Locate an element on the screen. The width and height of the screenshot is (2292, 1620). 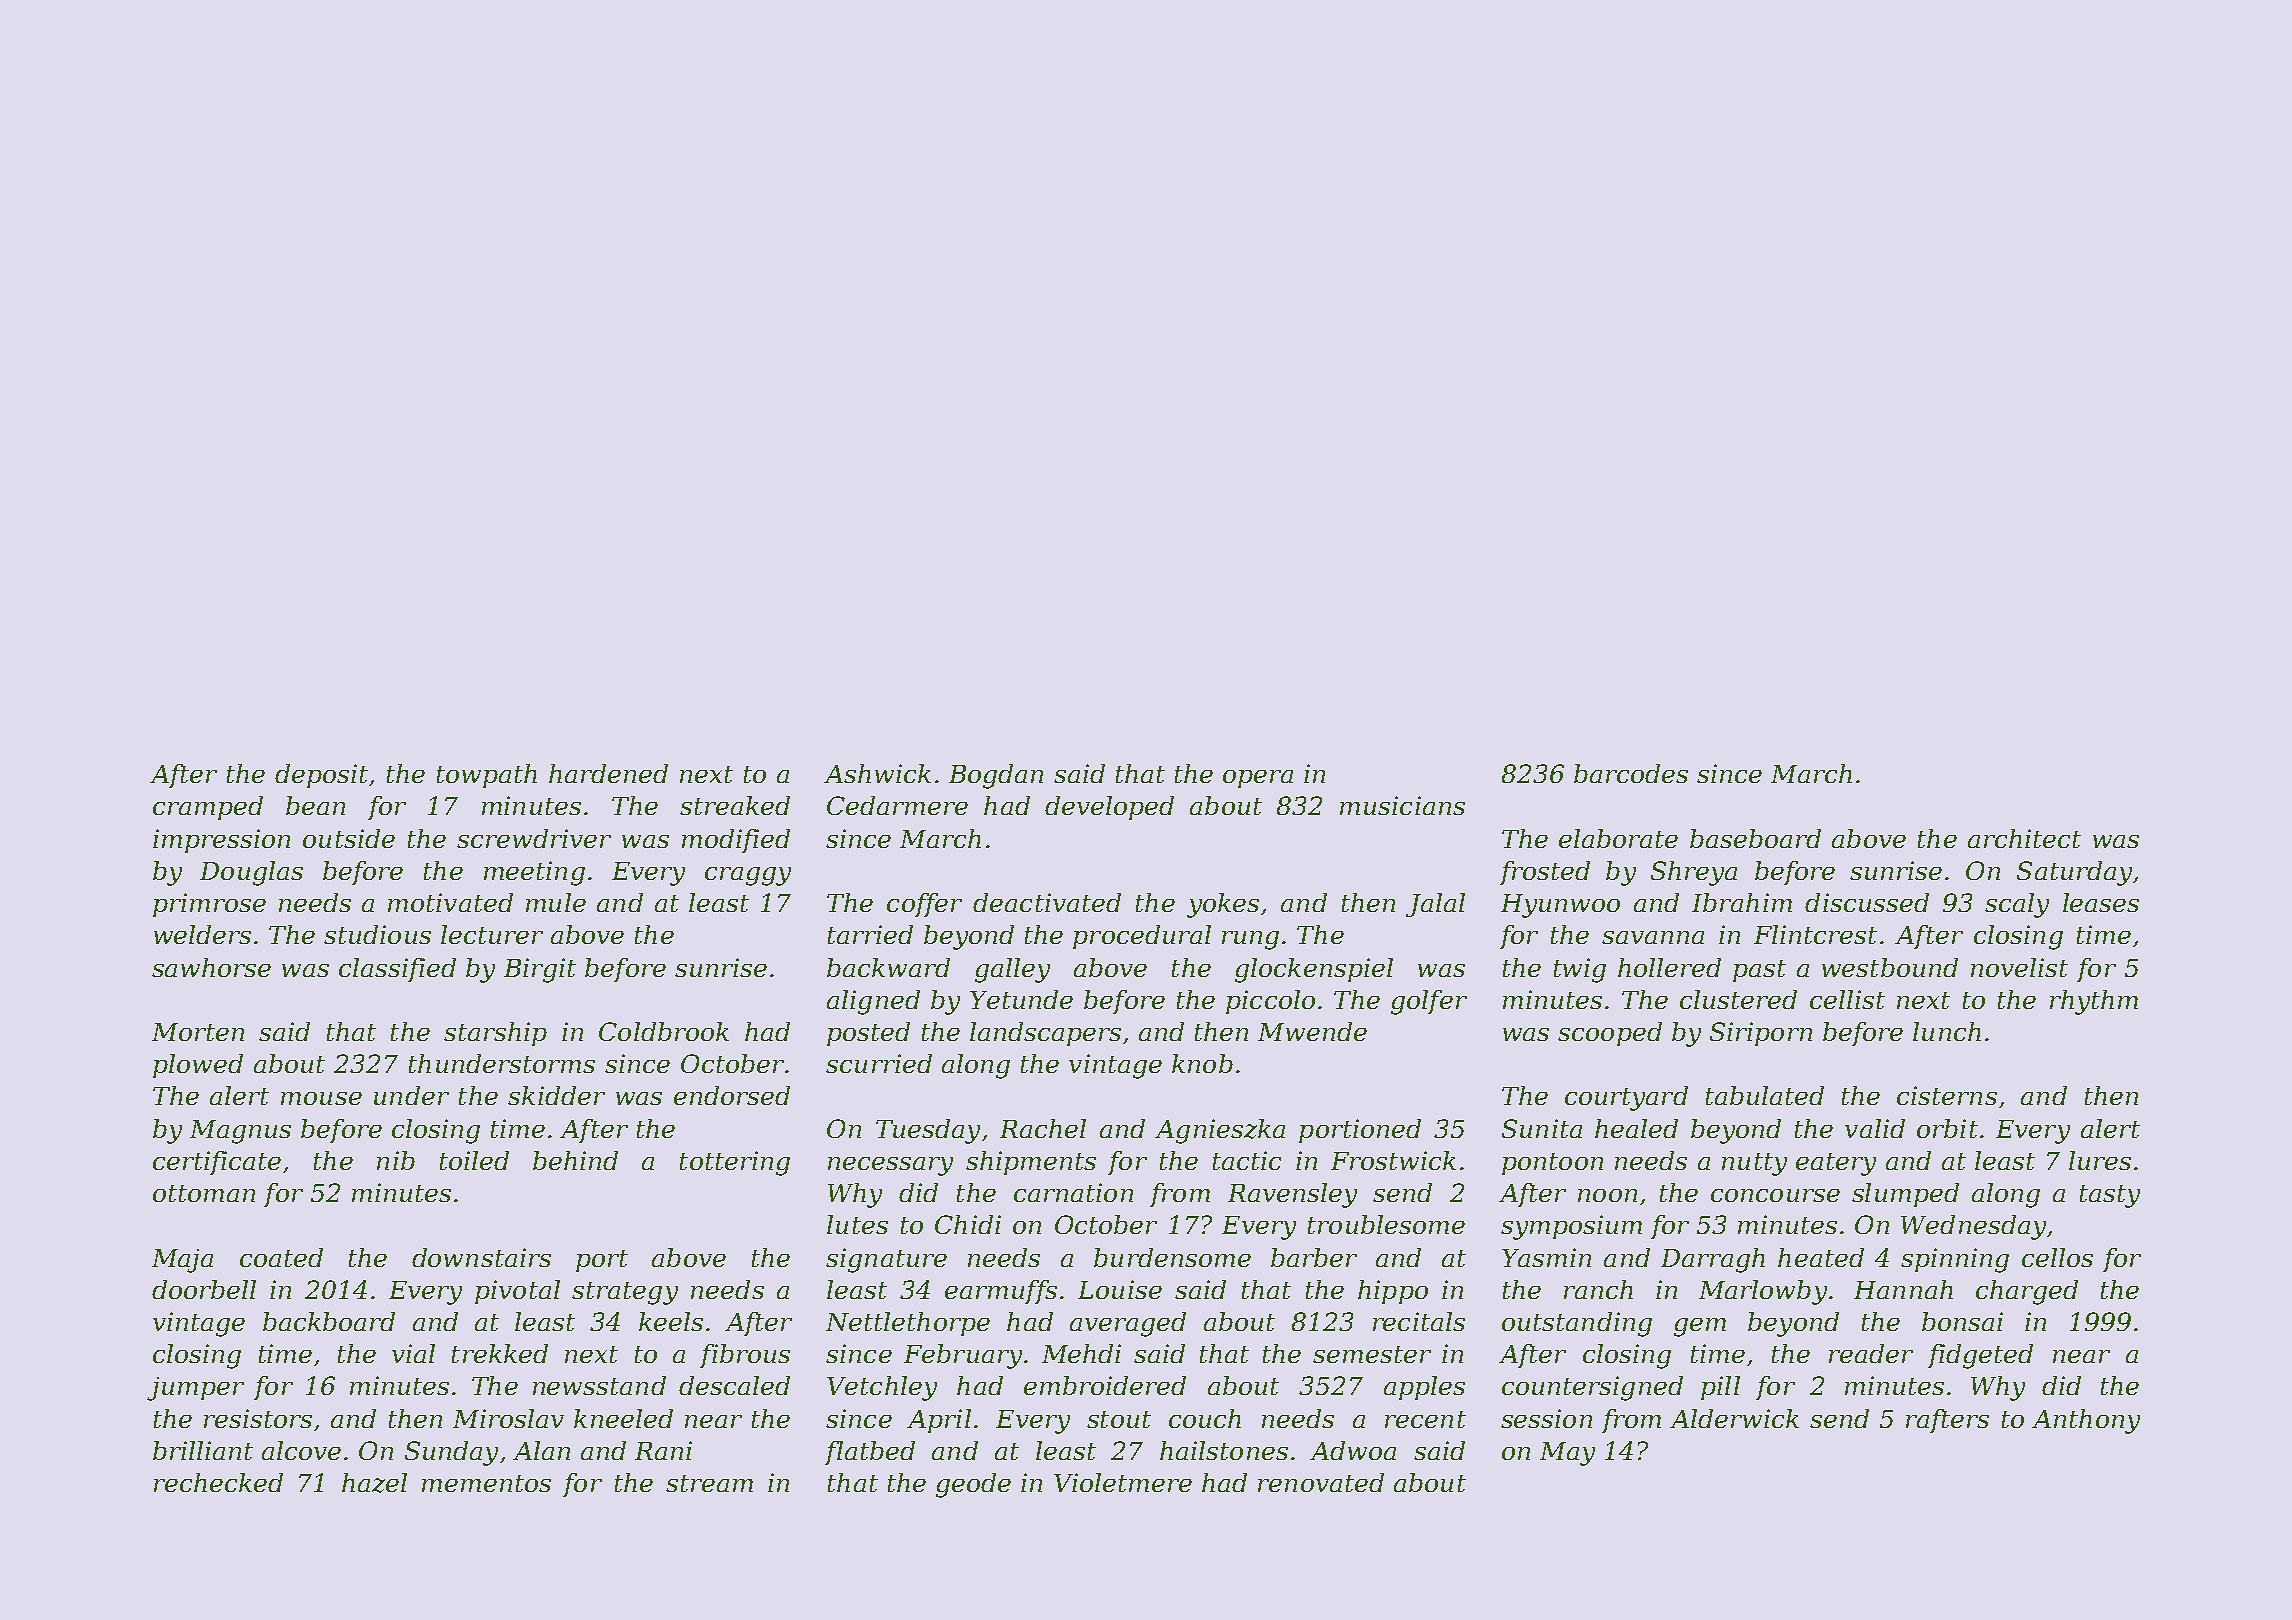
frosted is located at coordinates (1545, 873).
